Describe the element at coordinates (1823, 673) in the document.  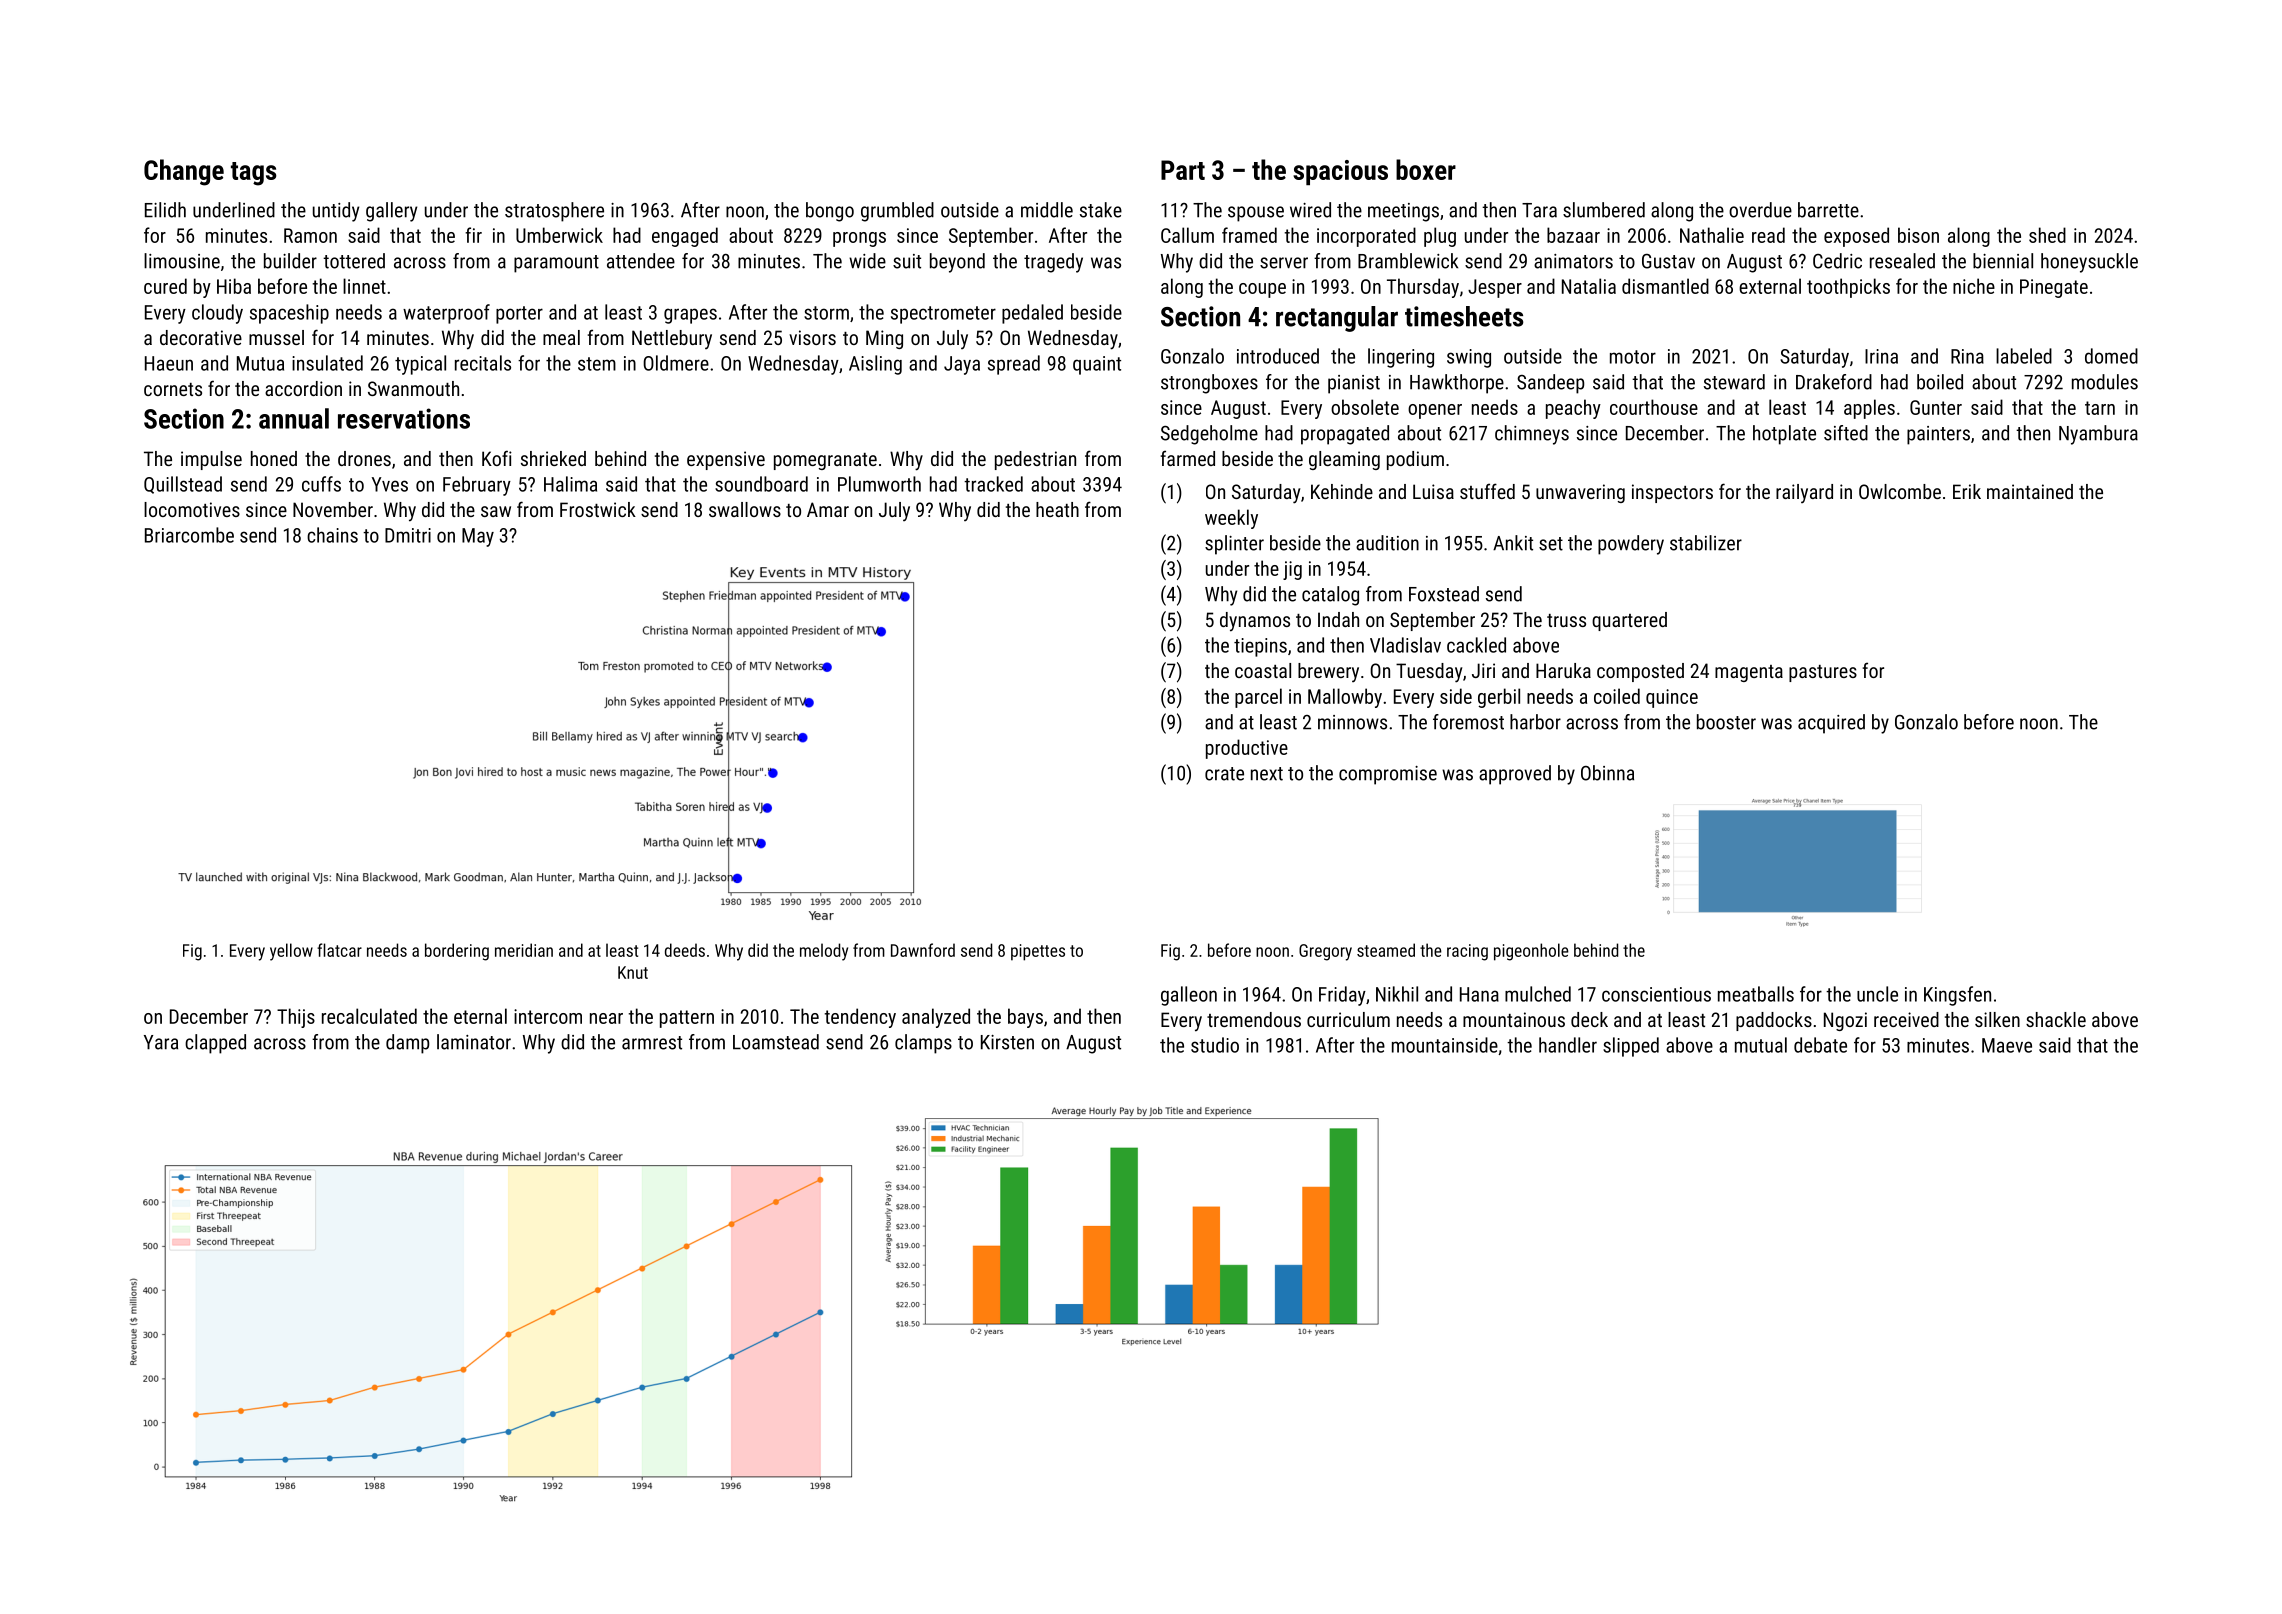
I see `pastures` at that location.
